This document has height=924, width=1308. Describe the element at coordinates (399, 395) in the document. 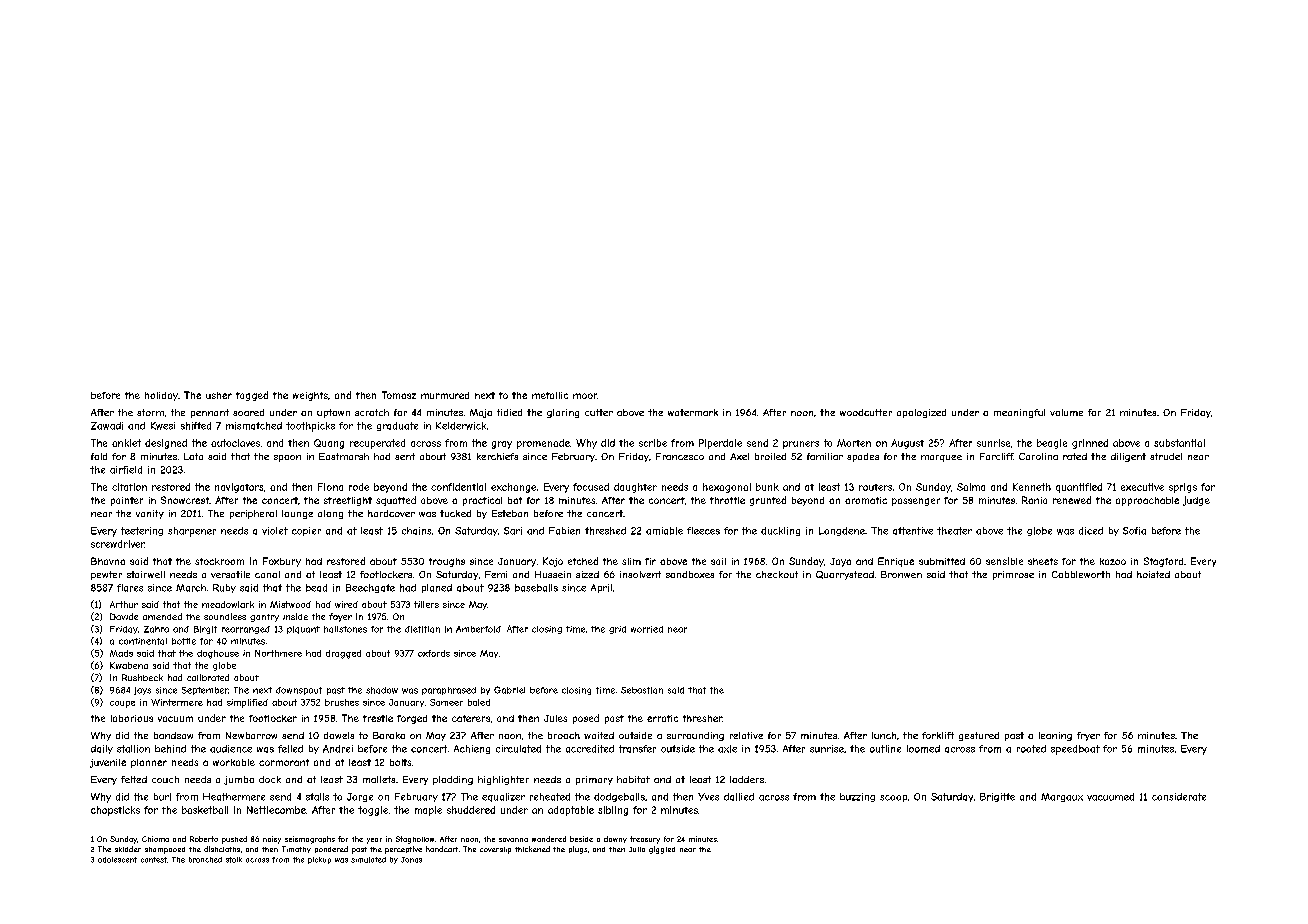

I see `Tomasz` at that location.
